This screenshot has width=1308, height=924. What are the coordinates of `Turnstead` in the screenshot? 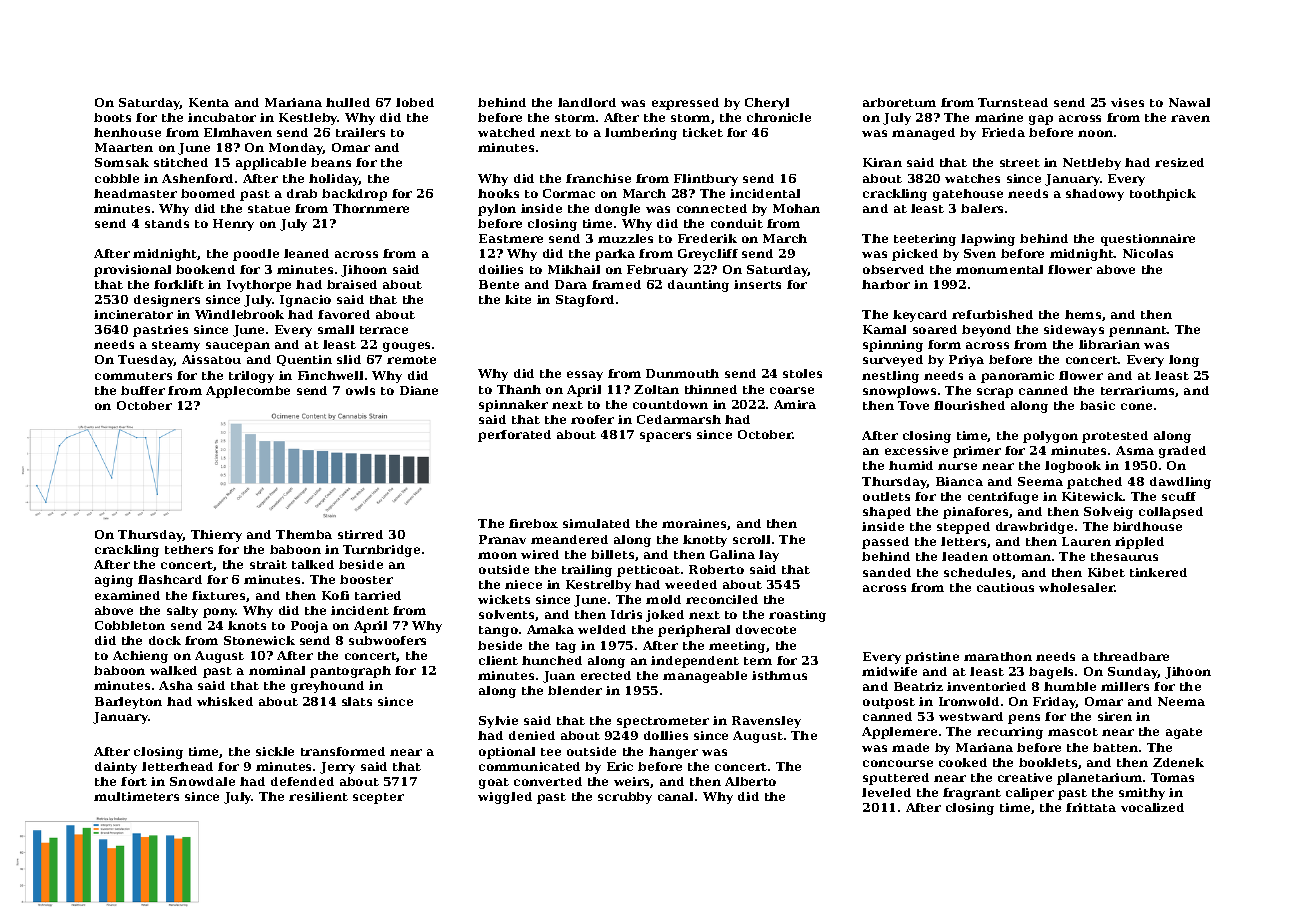 It's located at (1013, 102).
